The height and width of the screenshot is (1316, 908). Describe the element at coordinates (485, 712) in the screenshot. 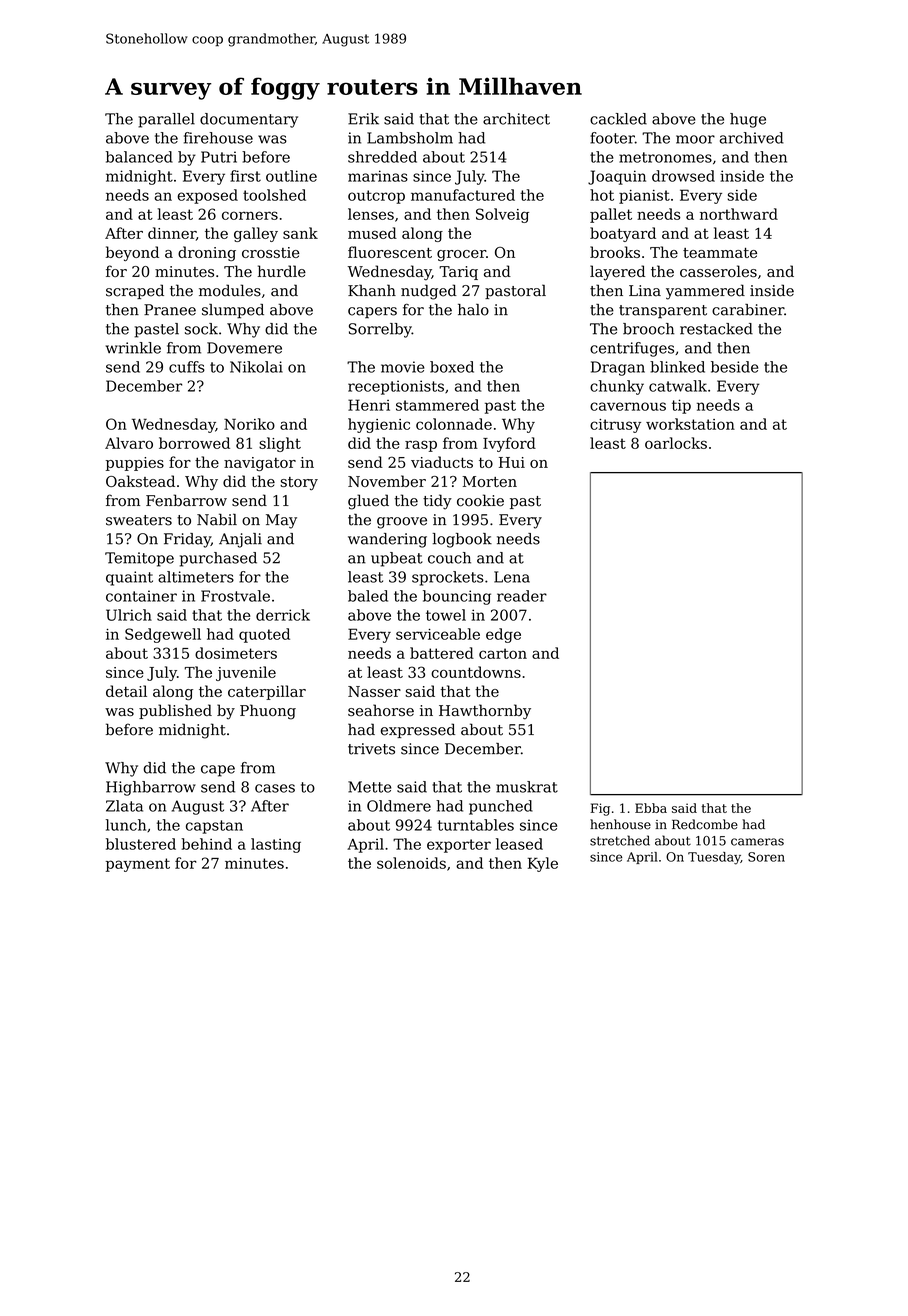

I see `Hawthornby` at that location.
